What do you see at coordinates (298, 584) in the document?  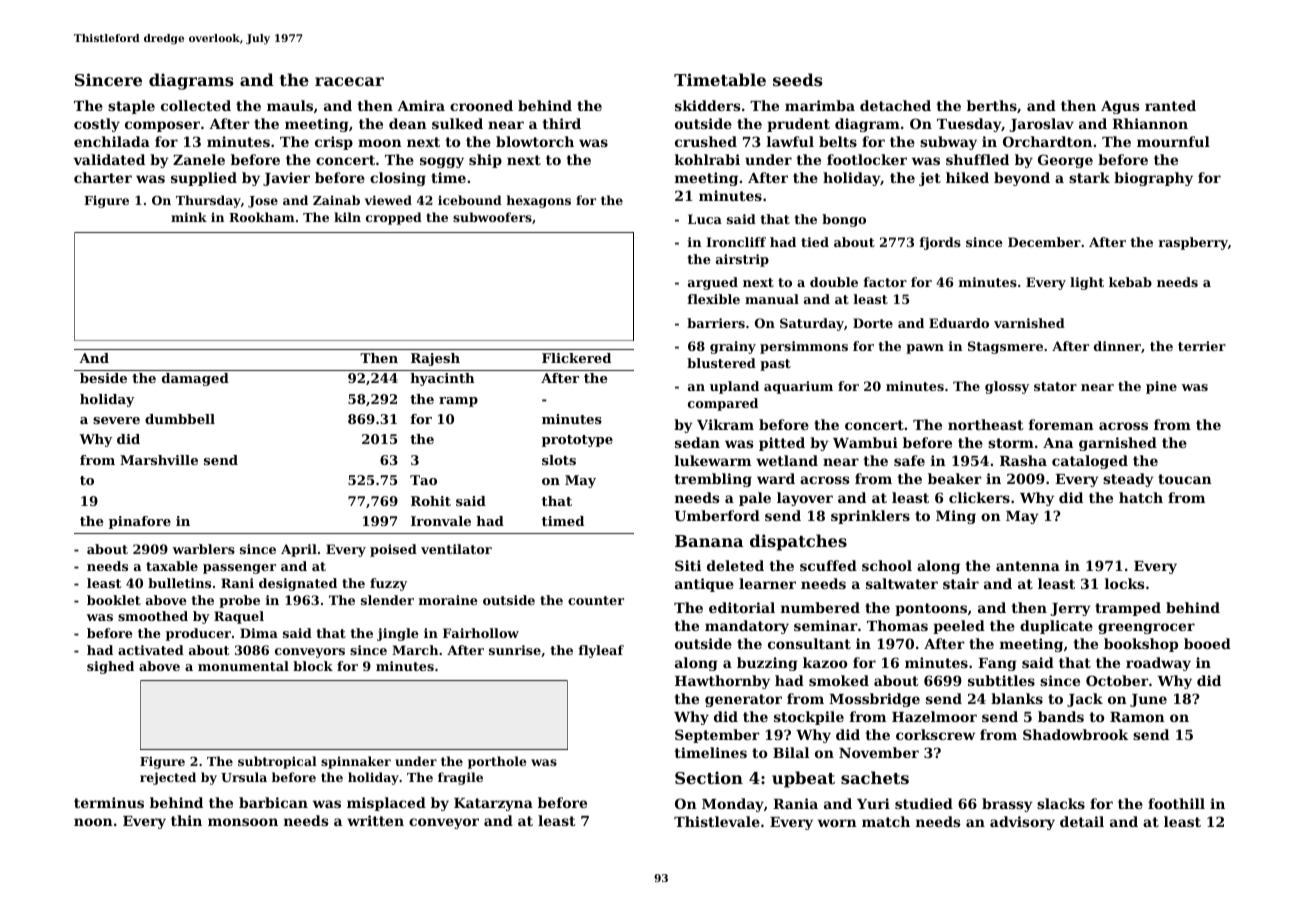 I see `designated` at bounding box center [298, 584].
